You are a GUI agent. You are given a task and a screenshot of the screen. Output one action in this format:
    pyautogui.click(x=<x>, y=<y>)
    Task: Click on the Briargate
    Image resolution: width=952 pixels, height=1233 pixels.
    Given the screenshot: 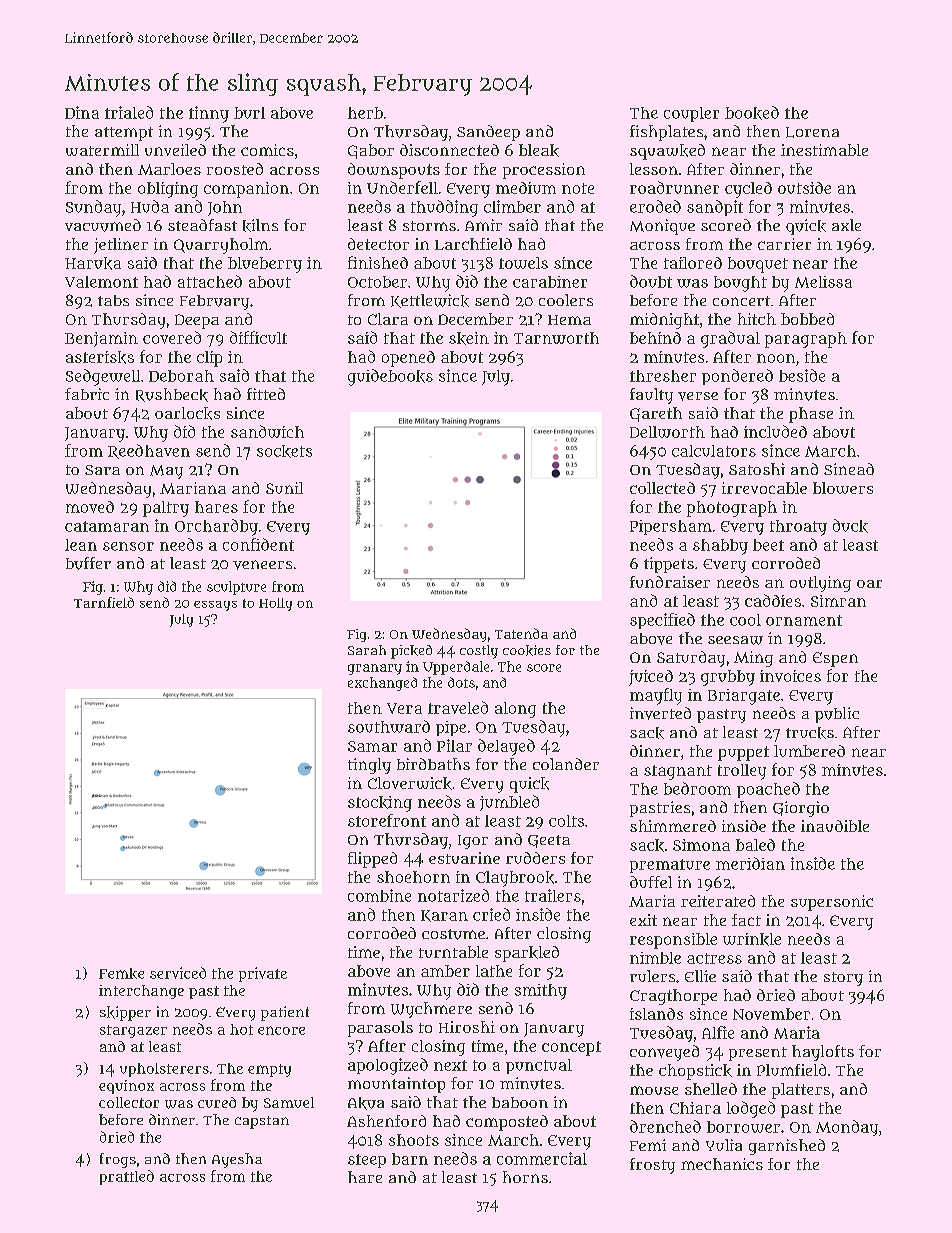 What is the action you would take?
    pyautogui.click(x=744, y=697)
